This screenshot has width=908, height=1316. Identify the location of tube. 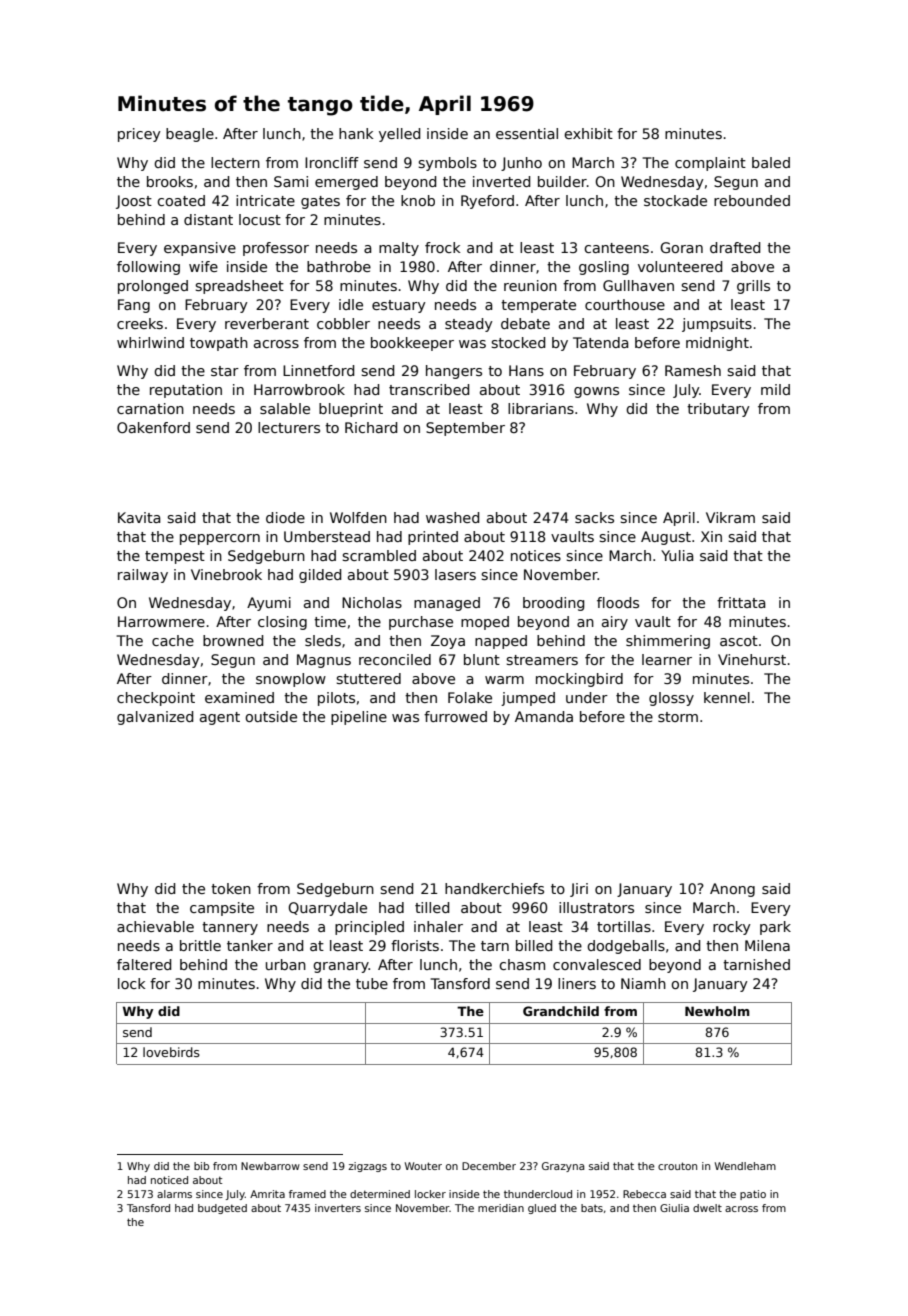
(372, 983).
